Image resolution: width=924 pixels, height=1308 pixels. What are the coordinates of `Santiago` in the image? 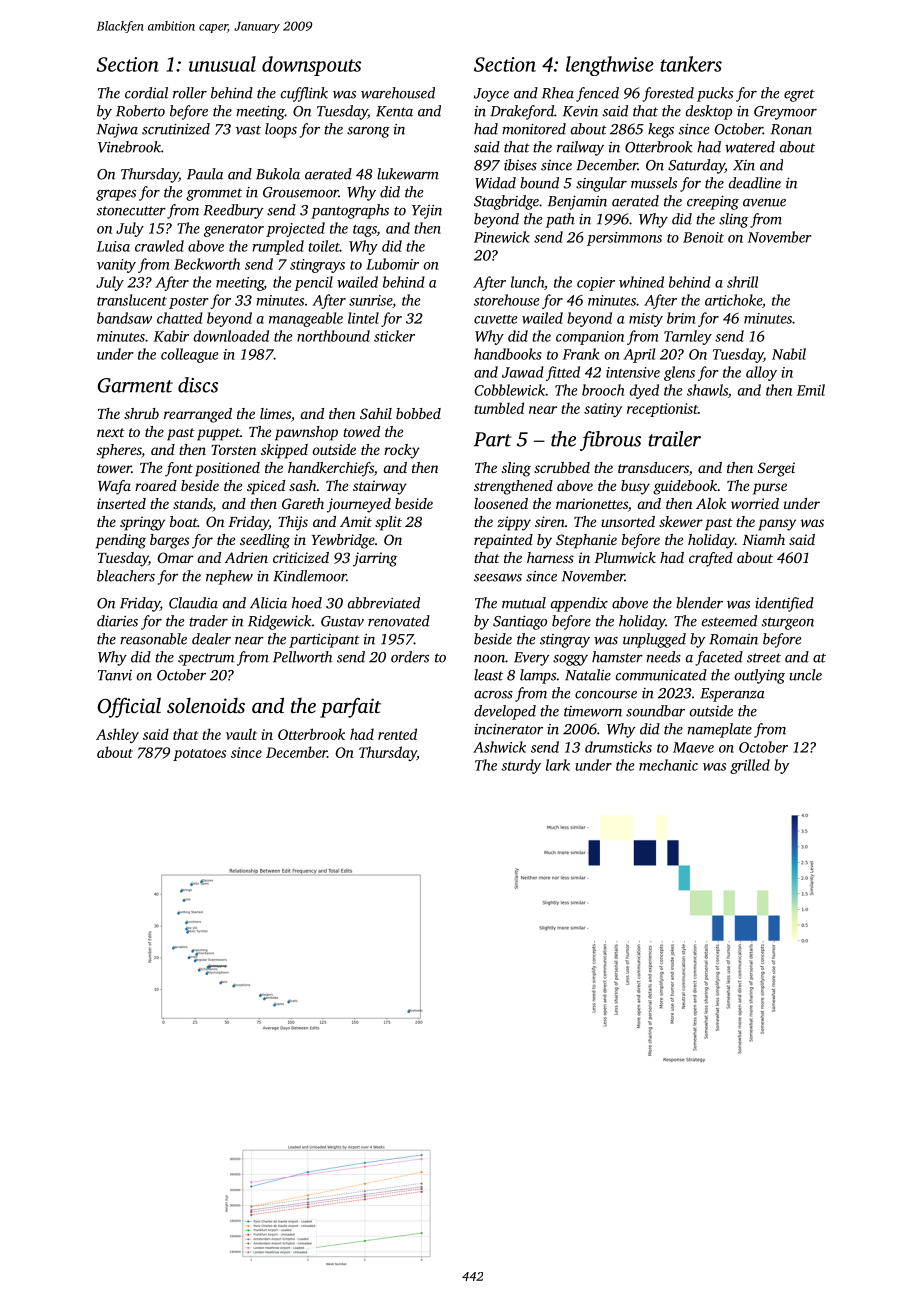 It's located at (520, 623).
